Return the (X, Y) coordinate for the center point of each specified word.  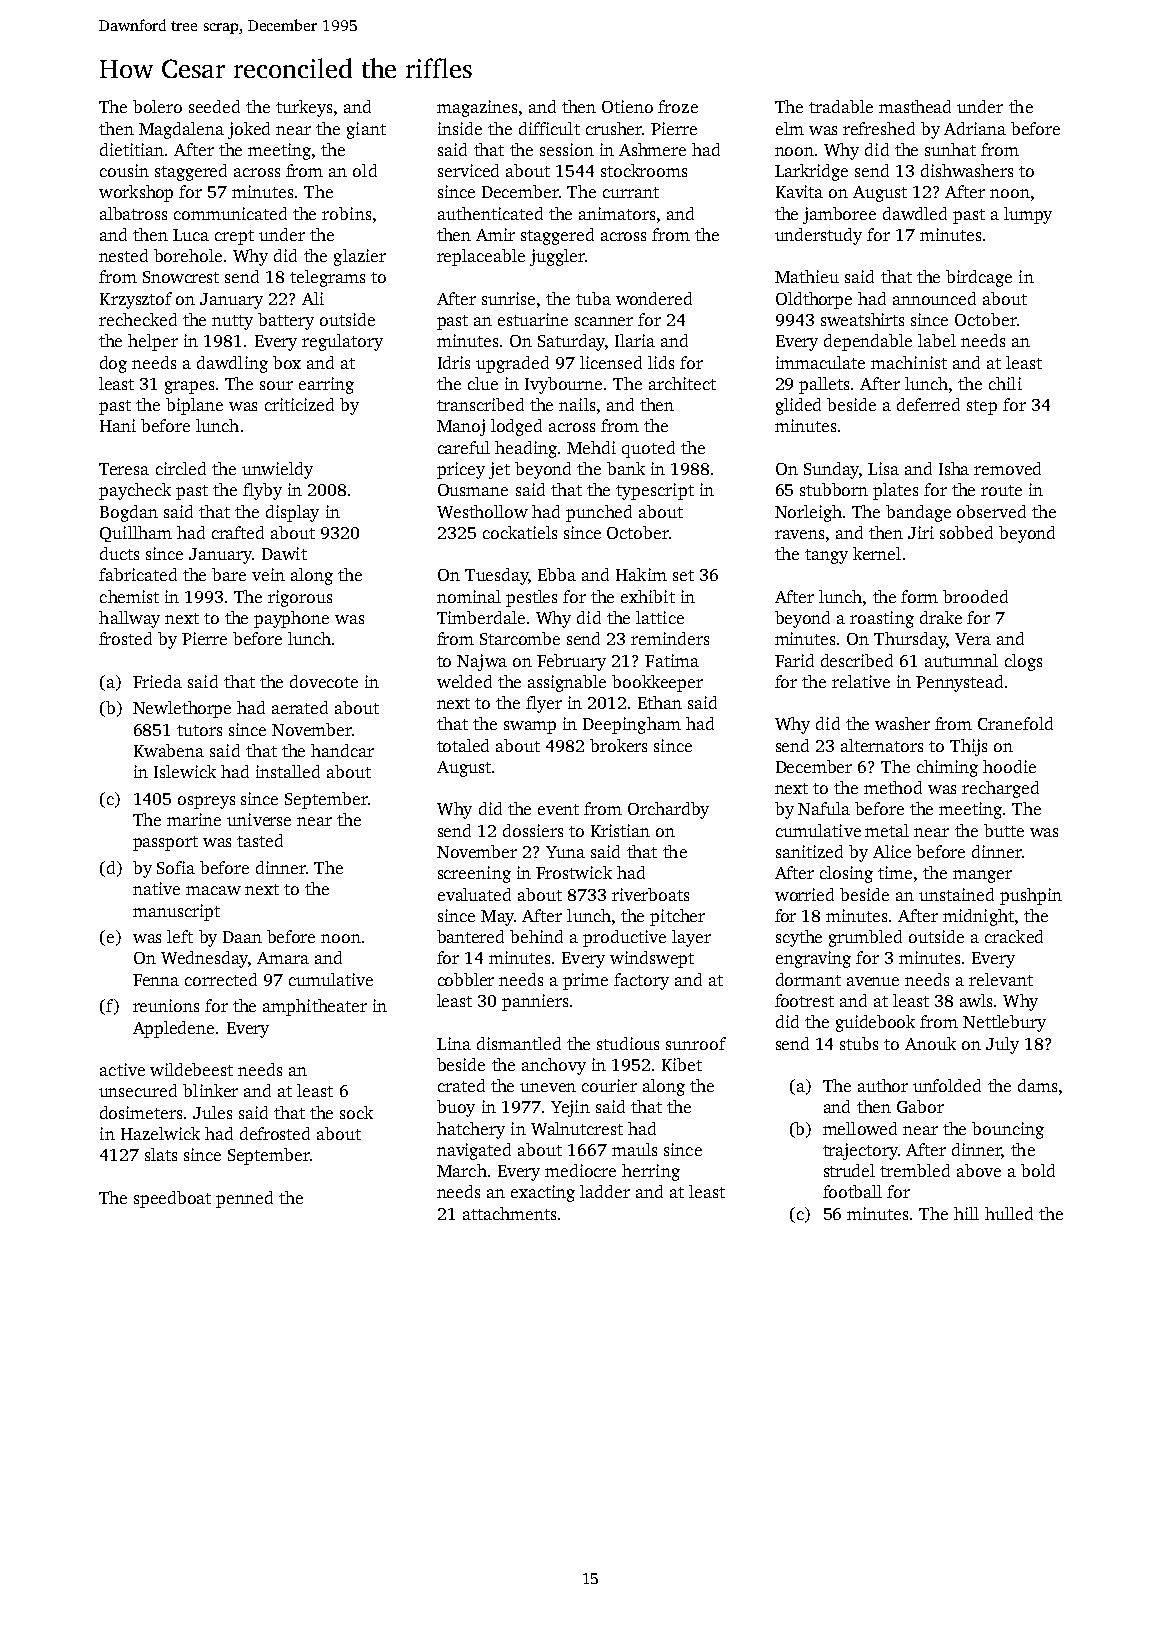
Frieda (157, 681)
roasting (882, 619)
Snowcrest (181, 277)
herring (651, 1172)
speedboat (172, 1199)
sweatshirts (862, 319)
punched (599, 513)
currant (631, 192)
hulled (1009, 1213)
